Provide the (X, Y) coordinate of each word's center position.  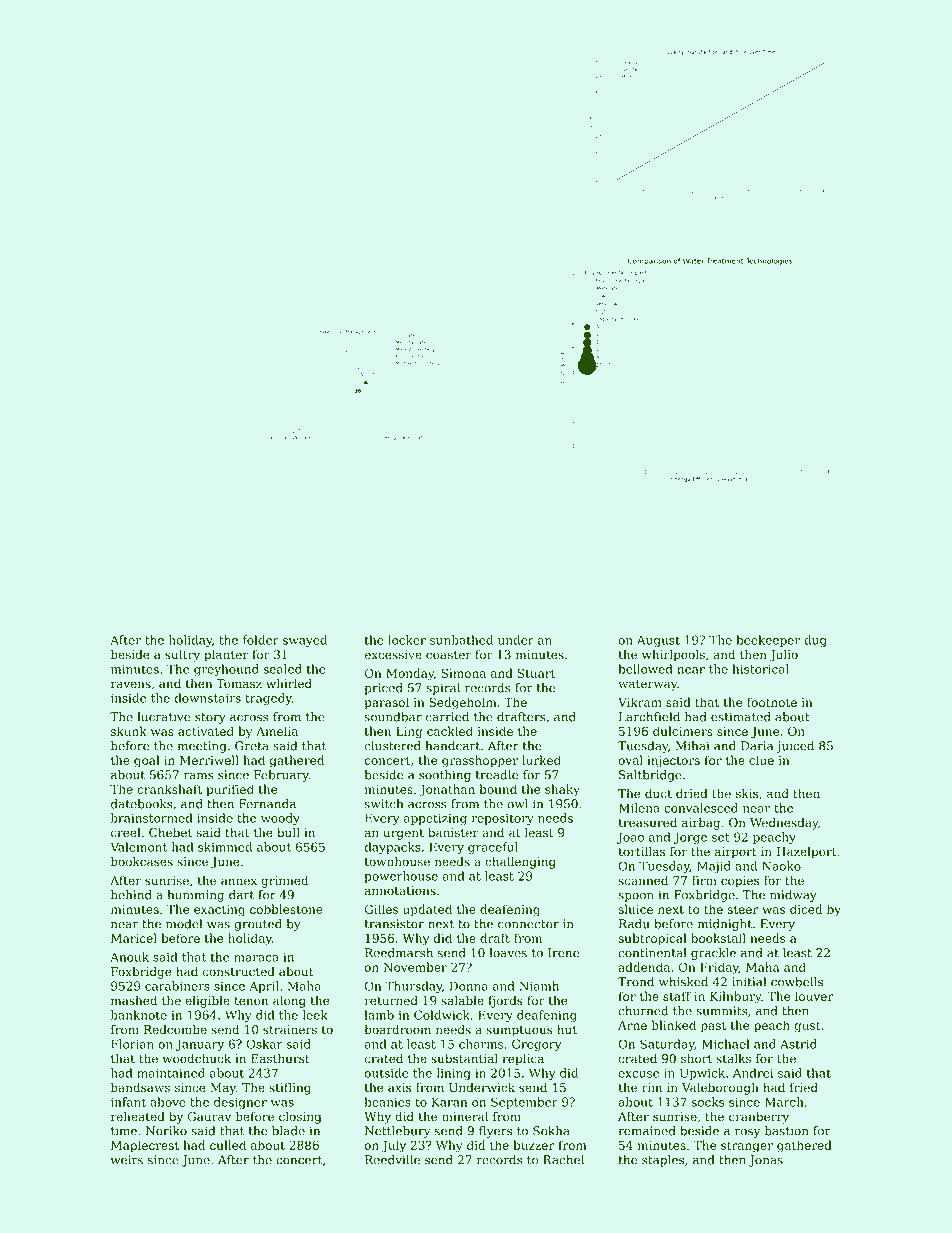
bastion (786, 1131)
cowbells (797, 982)
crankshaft (169, 789)
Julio (783, 655)
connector (528, 924)
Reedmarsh (399, 953)
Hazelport (806, 852)
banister (453, 832)
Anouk (129, 957)
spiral (443, 689)
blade (288, 1131)
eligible (207, 1001)
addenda (644, 967)
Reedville (392, 1160)
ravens (131, 685)
